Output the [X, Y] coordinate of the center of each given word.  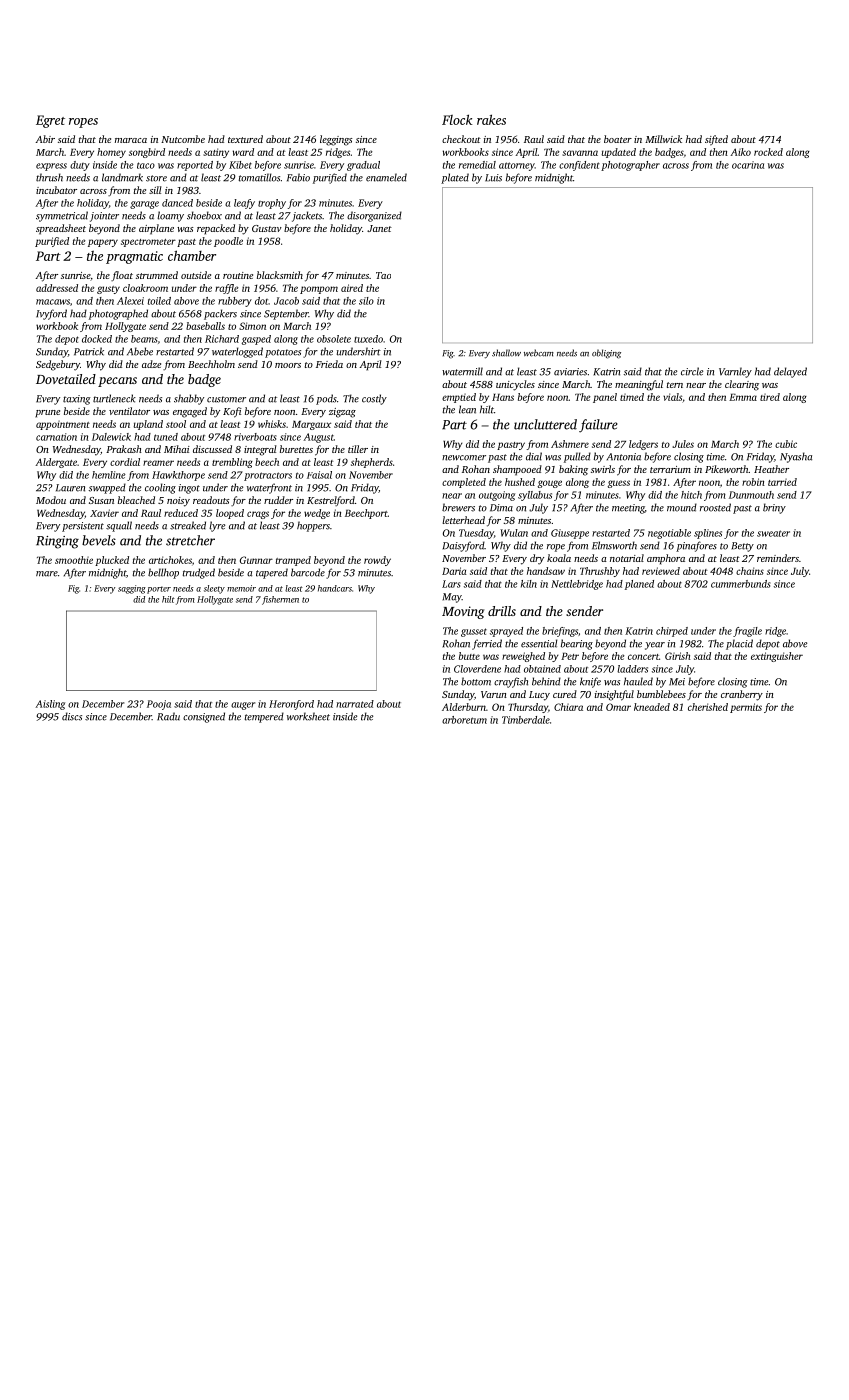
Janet [379, 228]
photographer [630, 166]
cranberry [742, 695]
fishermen [280, 600]
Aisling [50, 705]
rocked [768, 152]
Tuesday [476, 534]
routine [238, 275]
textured [245, 139]
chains [750, 571]
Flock [457, 119]
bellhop [163, 573]
